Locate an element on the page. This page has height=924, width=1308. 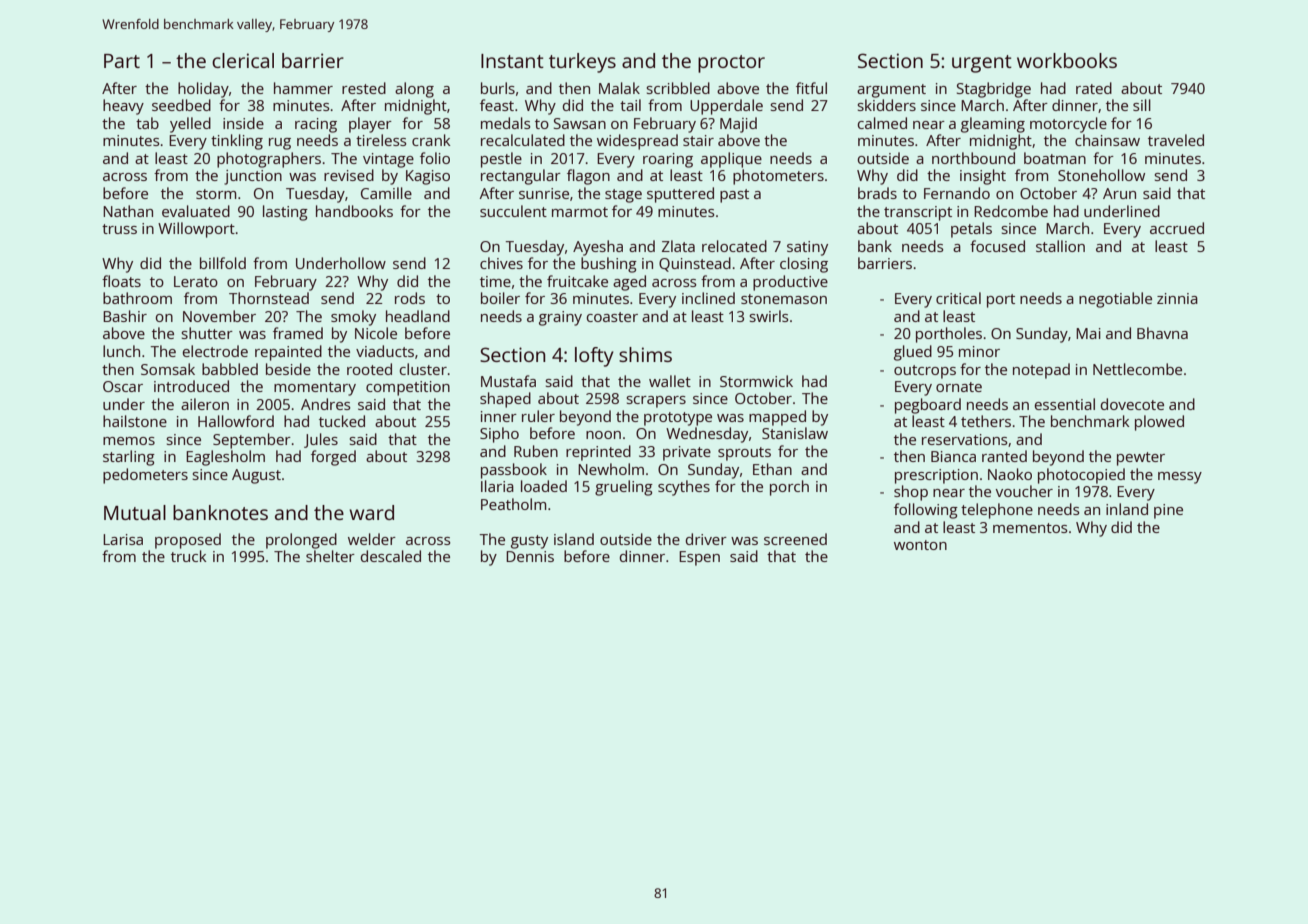
Bhavna is located at coordinates (1162, 333).
